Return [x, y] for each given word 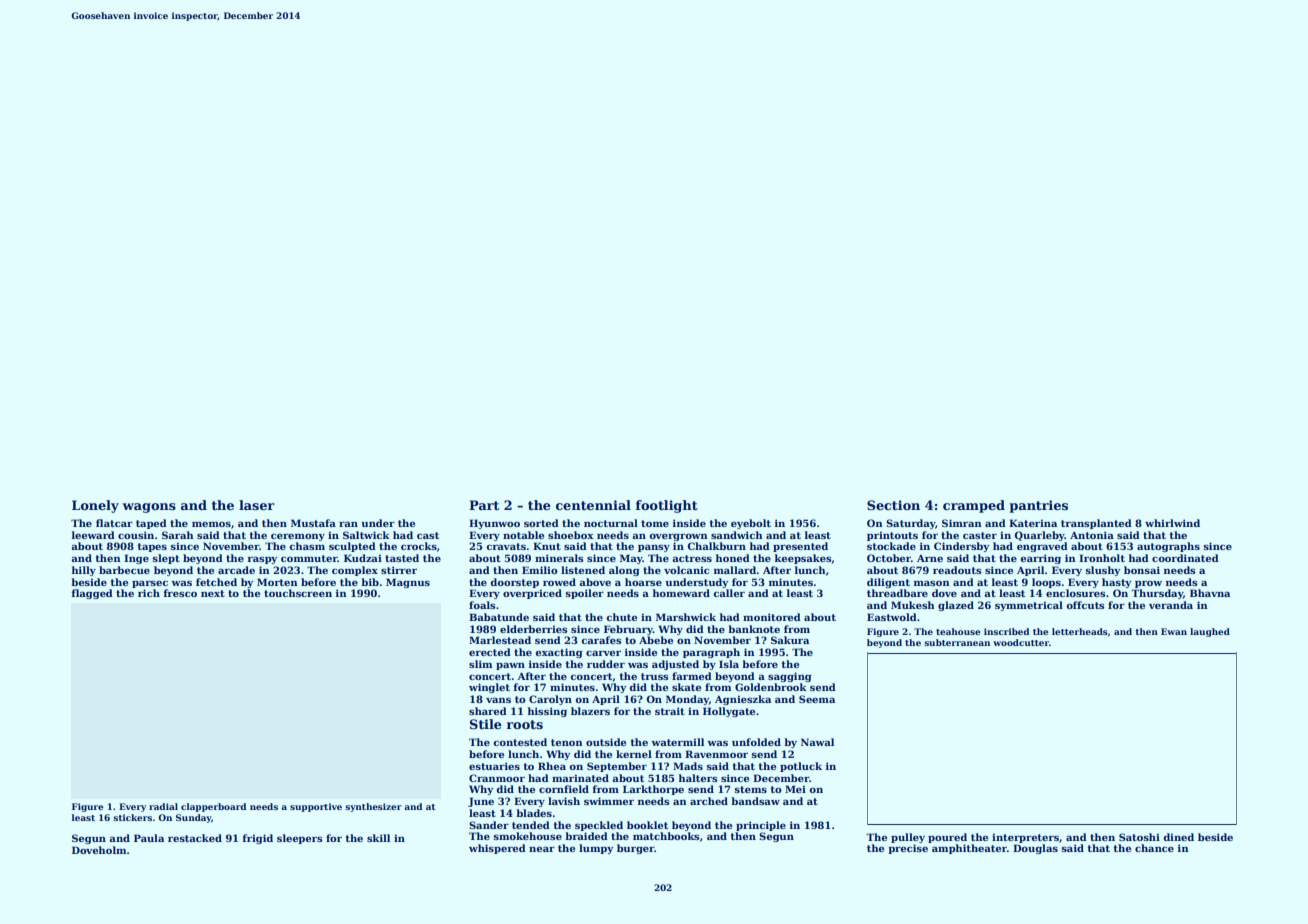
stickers [132, 817]
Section [893, 505]
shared [488, 711]
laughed [1210, 632]
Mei [795, 789]
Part [484, 505]
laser [257, 505]
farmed [692, 676]
